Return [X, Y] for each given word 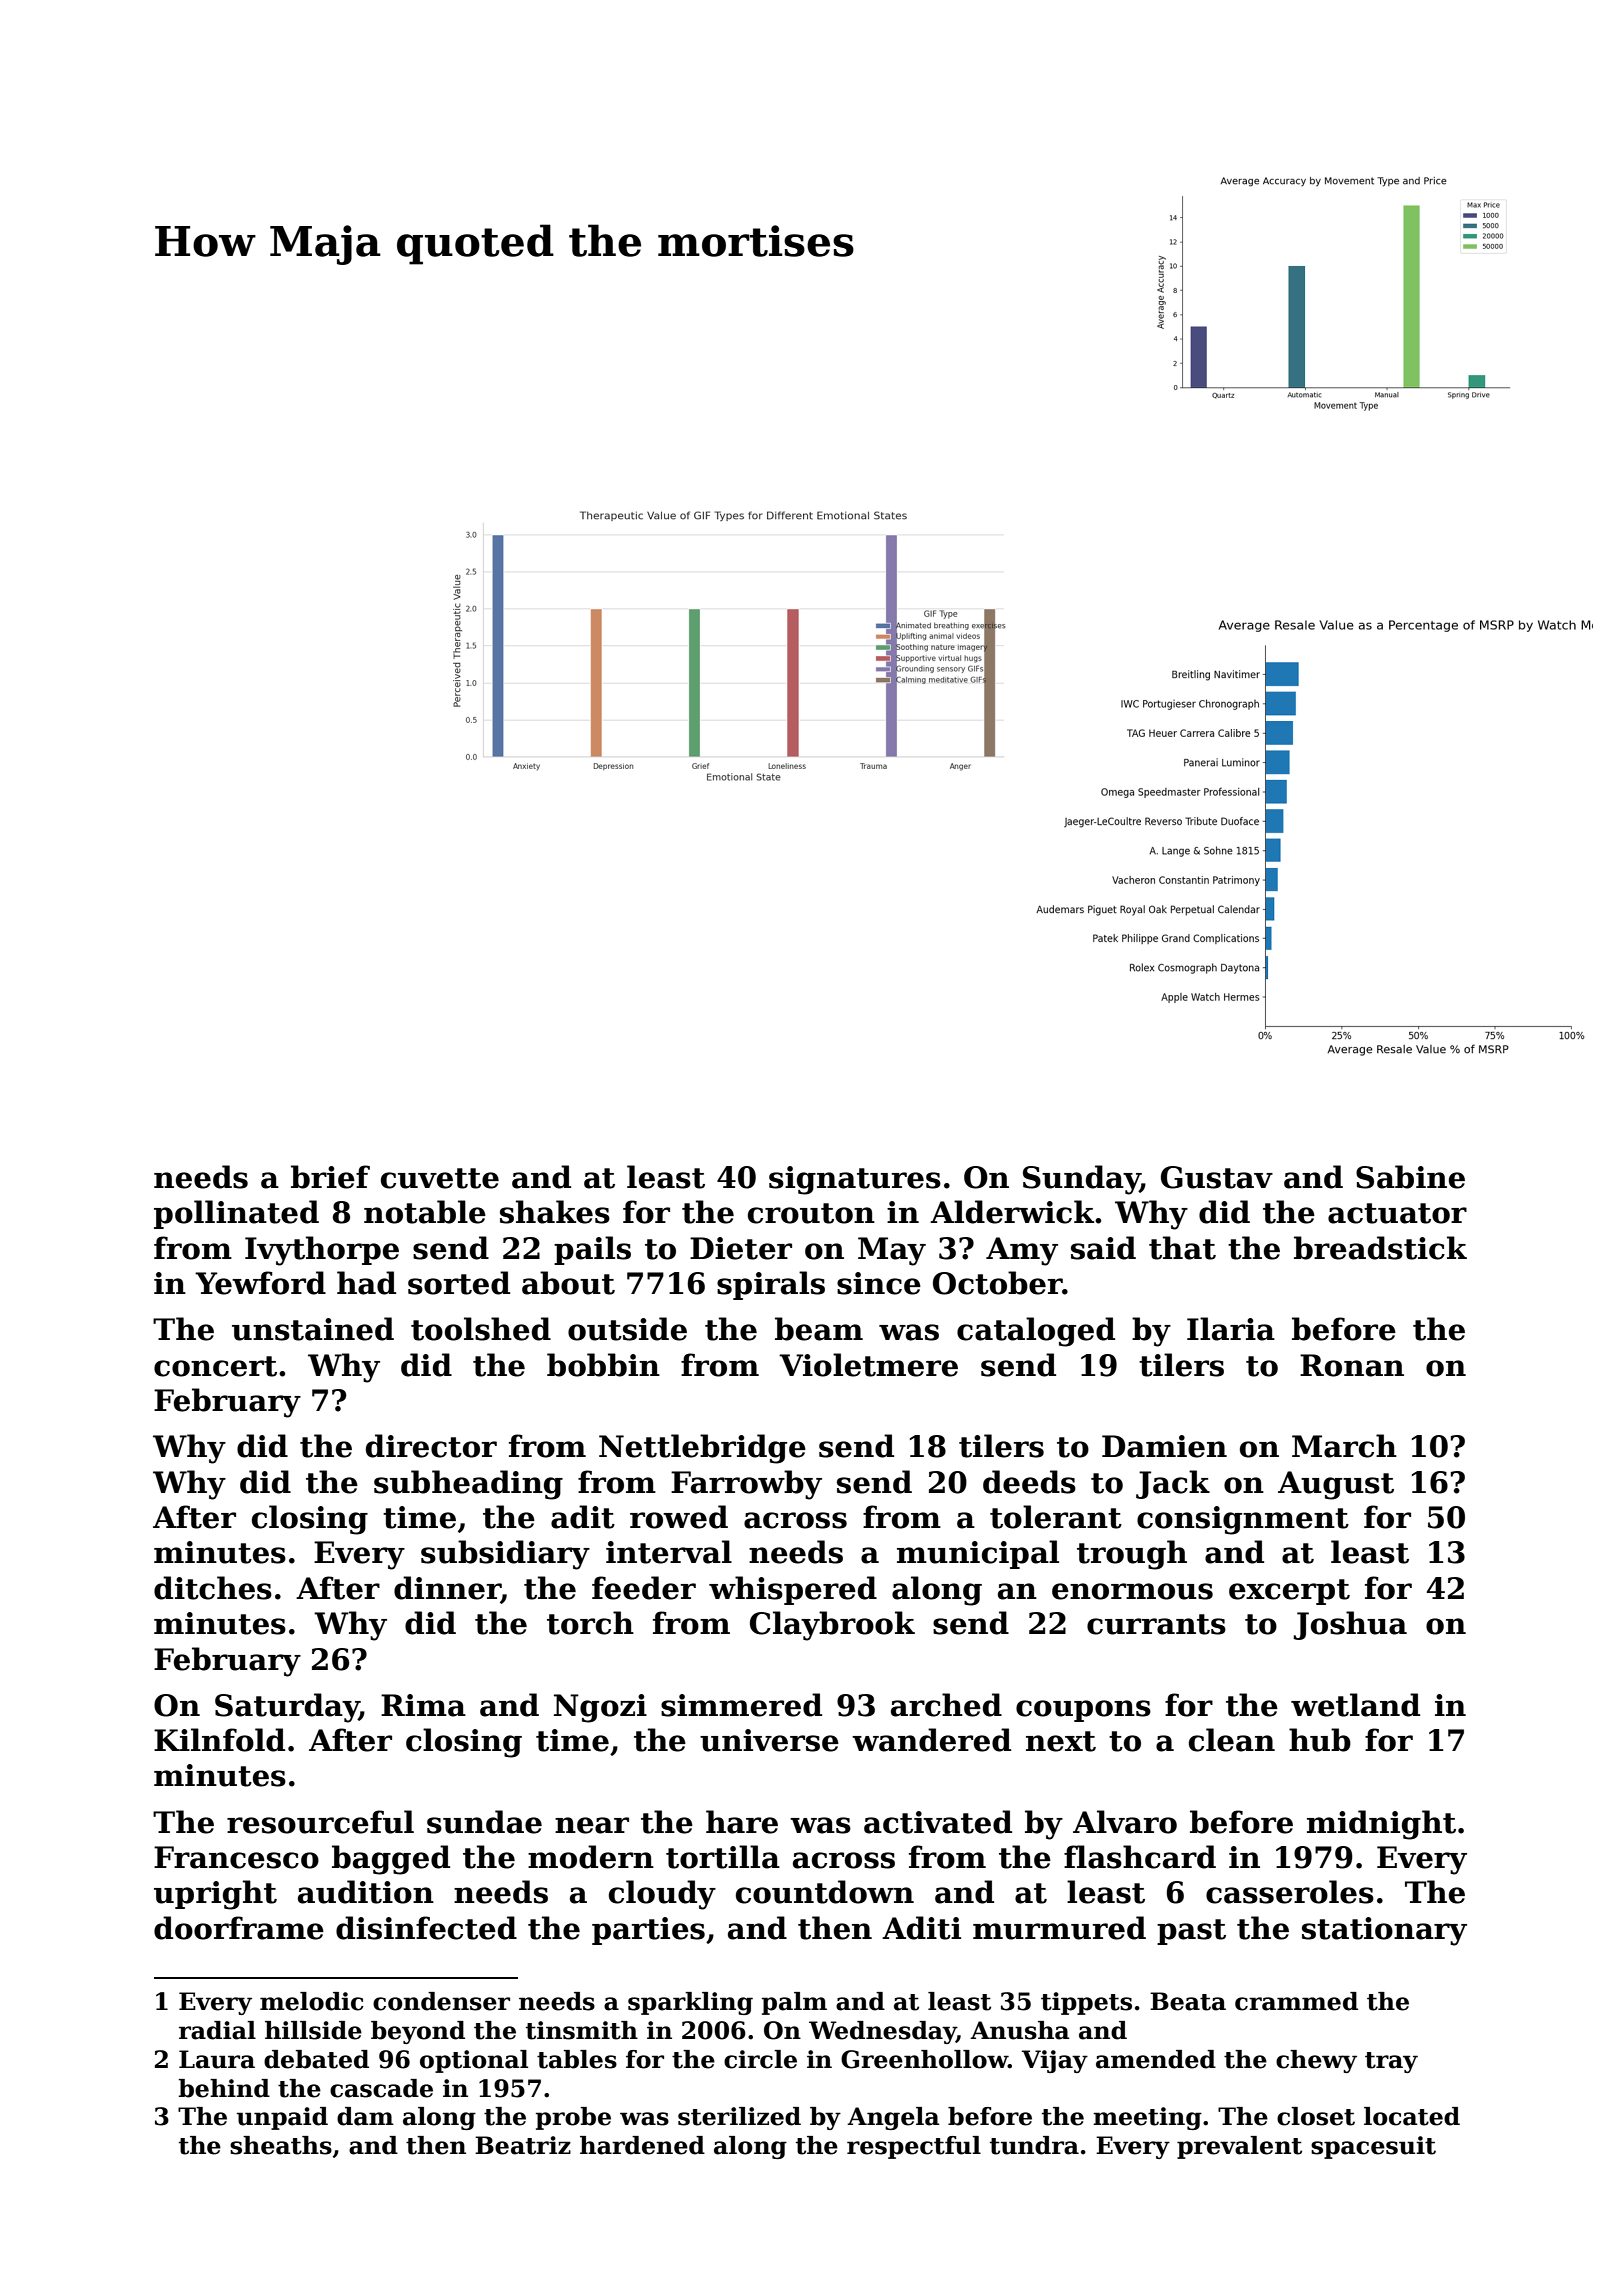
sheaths [281, 2145]
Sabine [1410, 1177]
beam [819, 1329]
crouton [811, 1213]
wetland [1355, 1705]
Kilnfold [219, 1740]
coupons [1083, 1711]
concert [215, 1366]
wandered [931, 1740]
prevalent [1239, 2147]
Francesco [236, 1857]
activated [938, 1822]
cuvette [440, 1178]
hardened [642, 2145]
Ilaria [1231, 1329]
